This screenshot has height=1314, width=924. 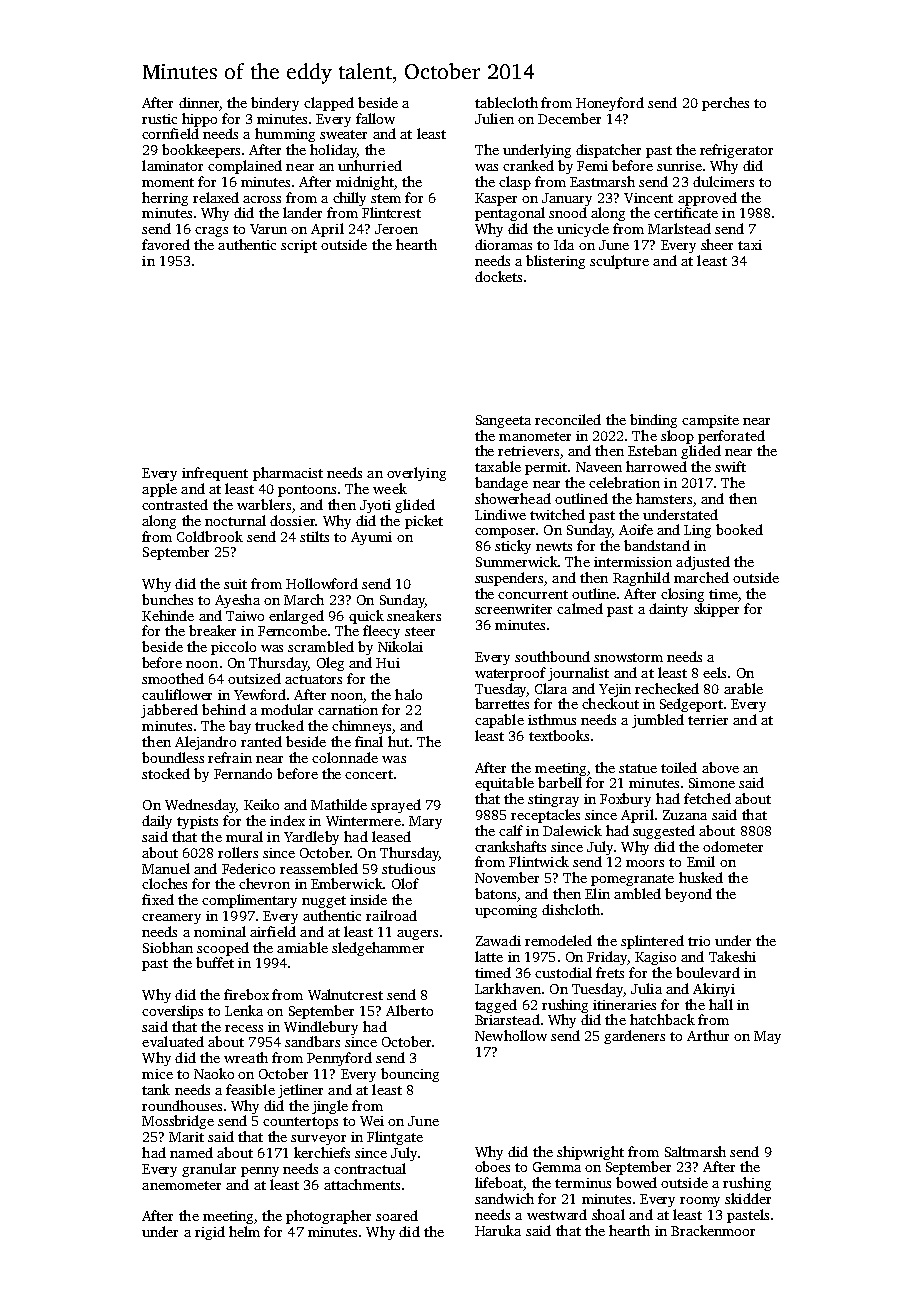 I want to click on crags, so click(x=211, y=232).
